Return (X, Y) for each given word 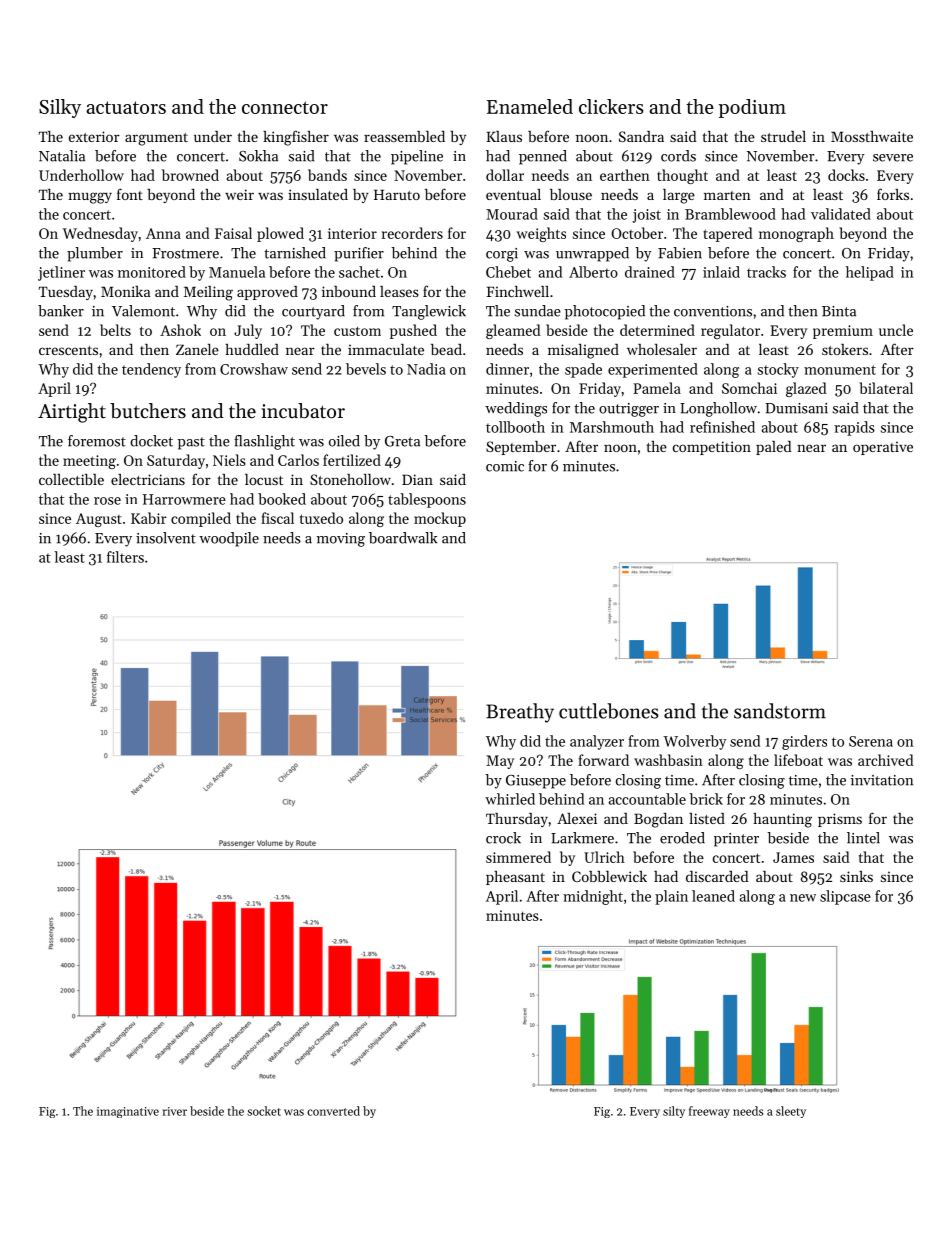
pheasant (515, 878)
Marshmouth (612, 427)
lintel (863, 838)
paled (773, 448)
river (175, 1111)
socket (264, 1111)
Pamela (657, 388)
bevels (366, 369)
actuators (126, 107)
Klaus (504, 136)
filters (125, 557)
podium (752, 108)
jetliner (61, 273)
